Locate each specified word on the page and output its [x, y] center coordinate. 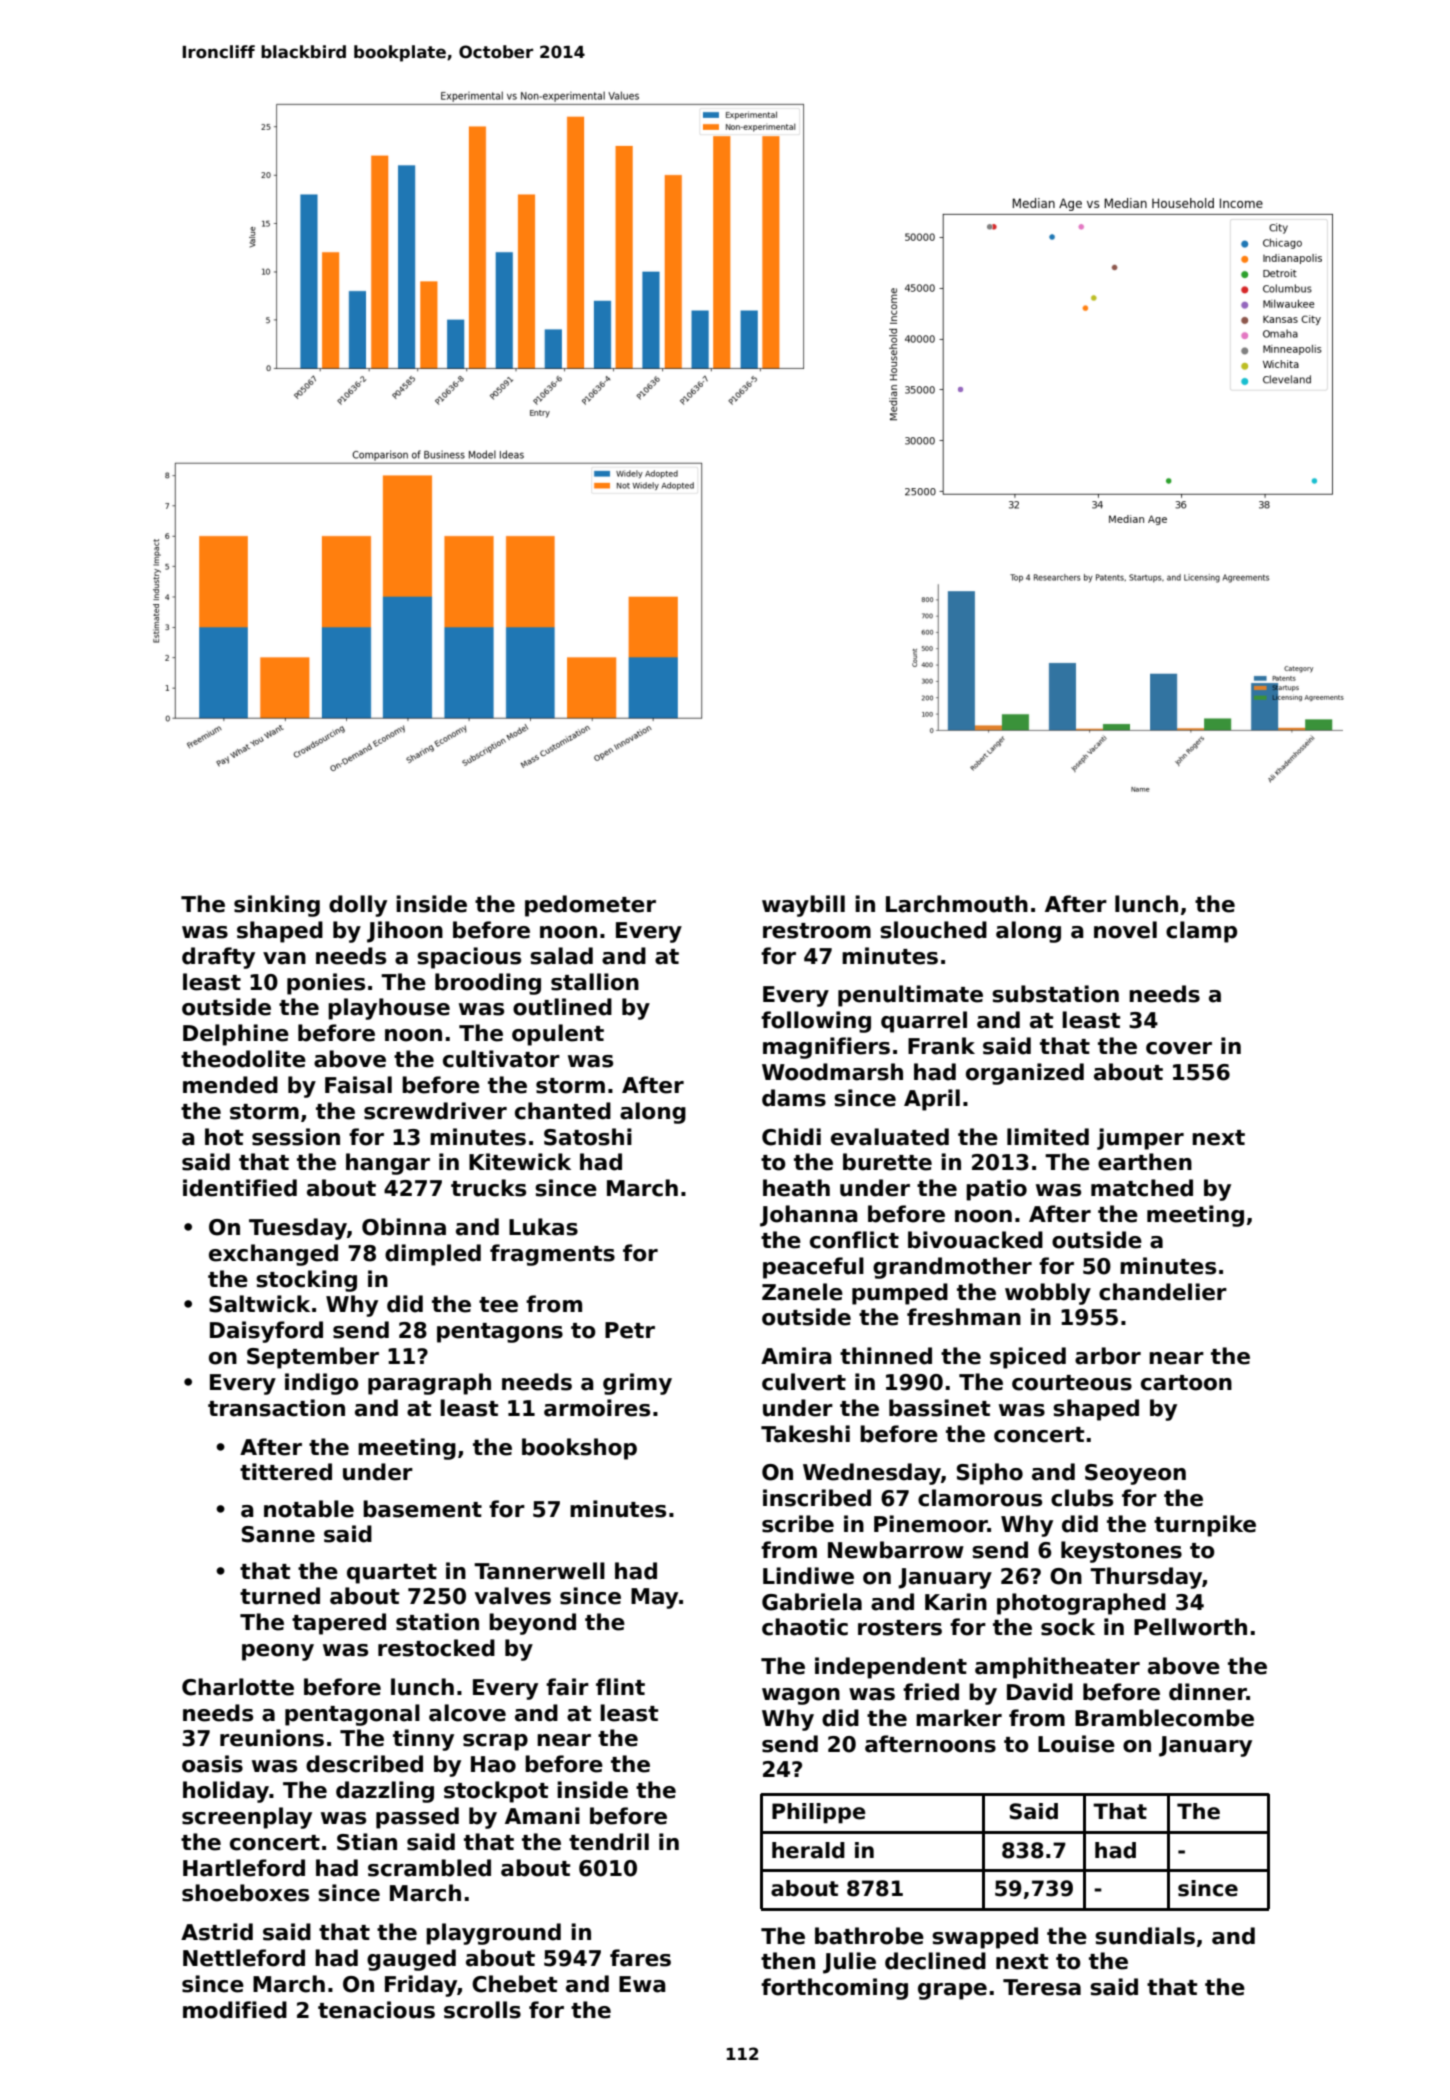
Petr [630, 1330]
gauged [411, 1960]
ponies [326, 984]
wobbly [1048, 1294]
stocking [306, 1281]
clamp [1201, 932]
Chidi [791, 1137]
